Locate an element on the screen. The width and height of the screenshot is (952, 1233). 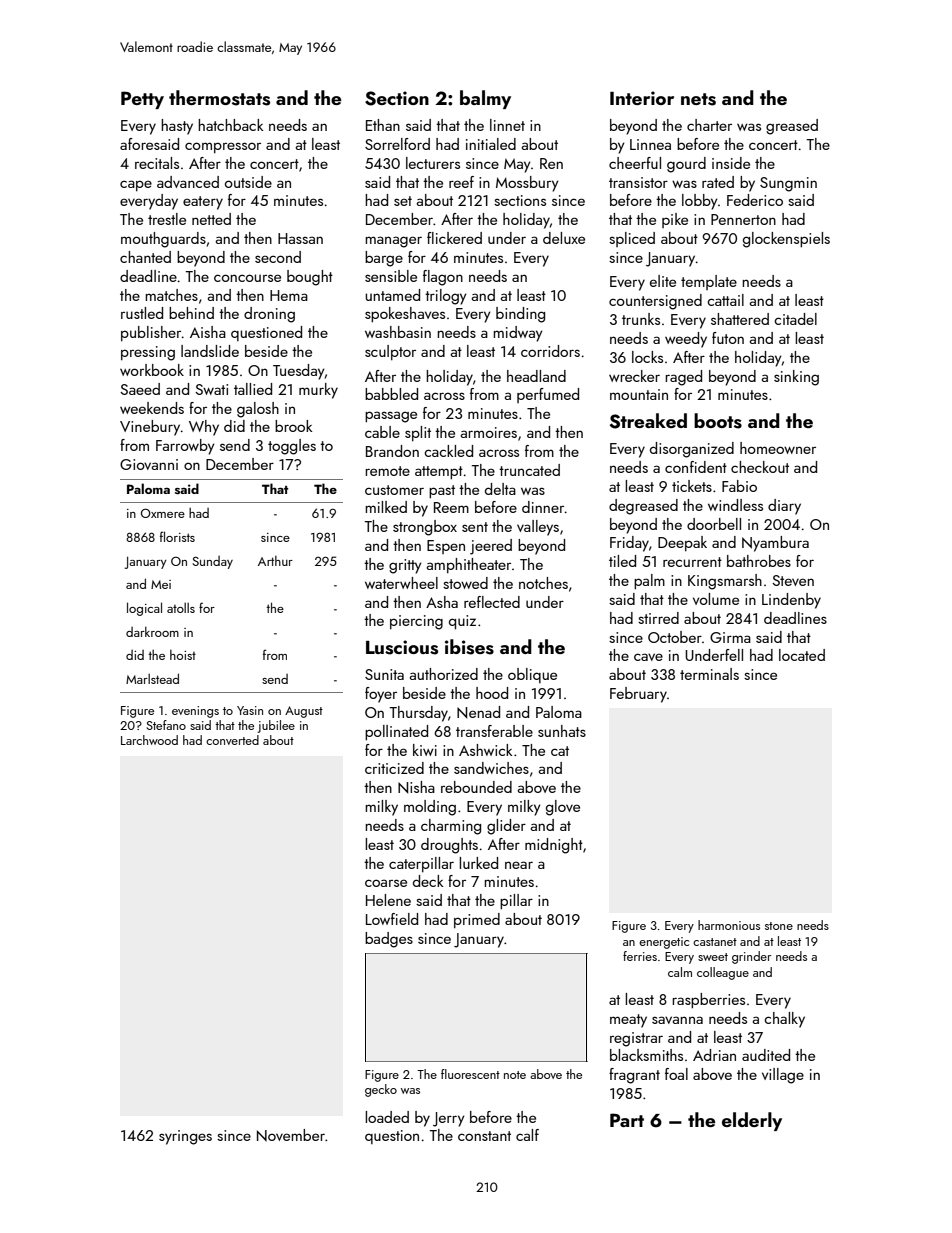
located is located at coordinates (802, 655).
